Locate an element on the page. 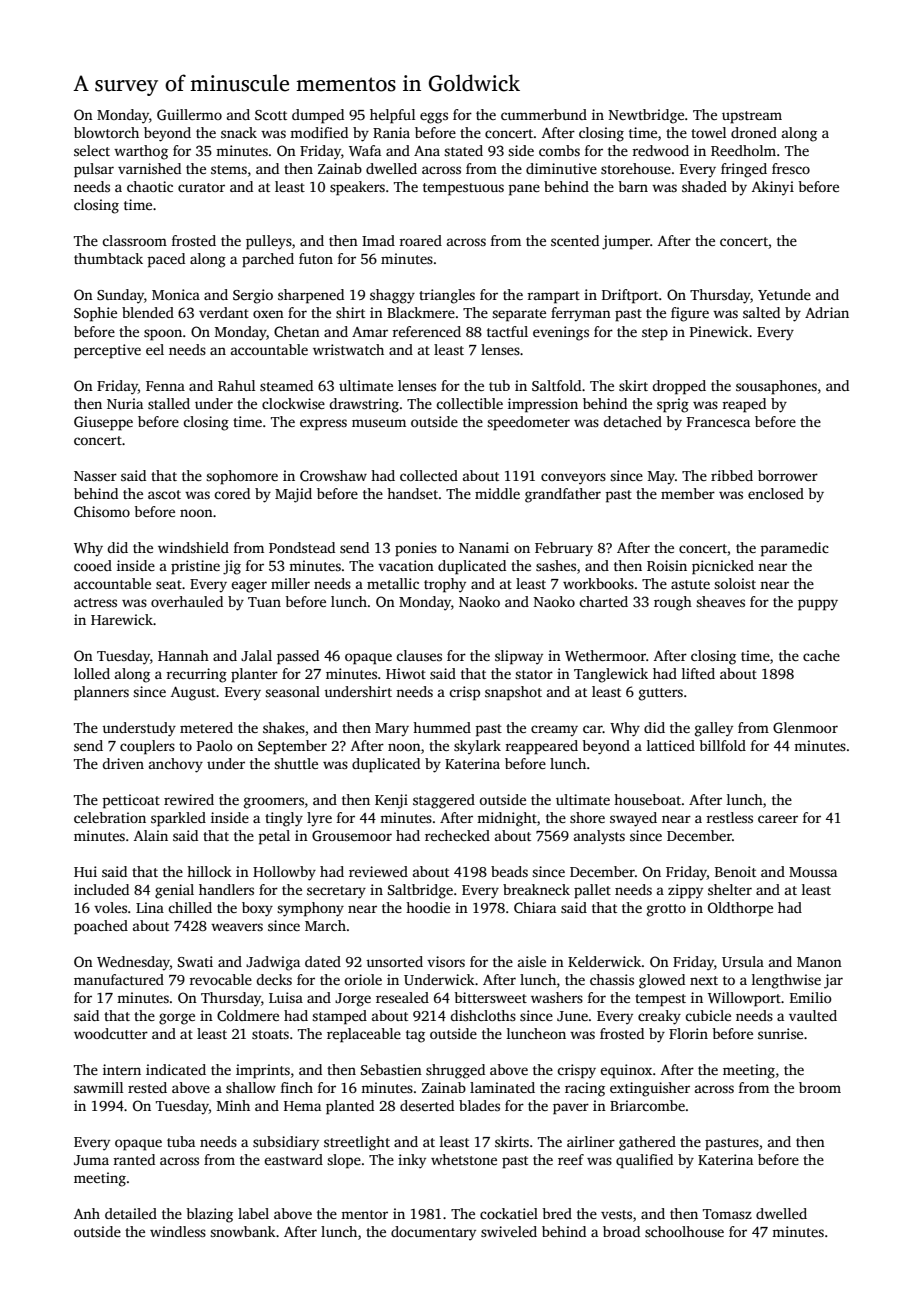  droned is located at coordinates (754, 132).
